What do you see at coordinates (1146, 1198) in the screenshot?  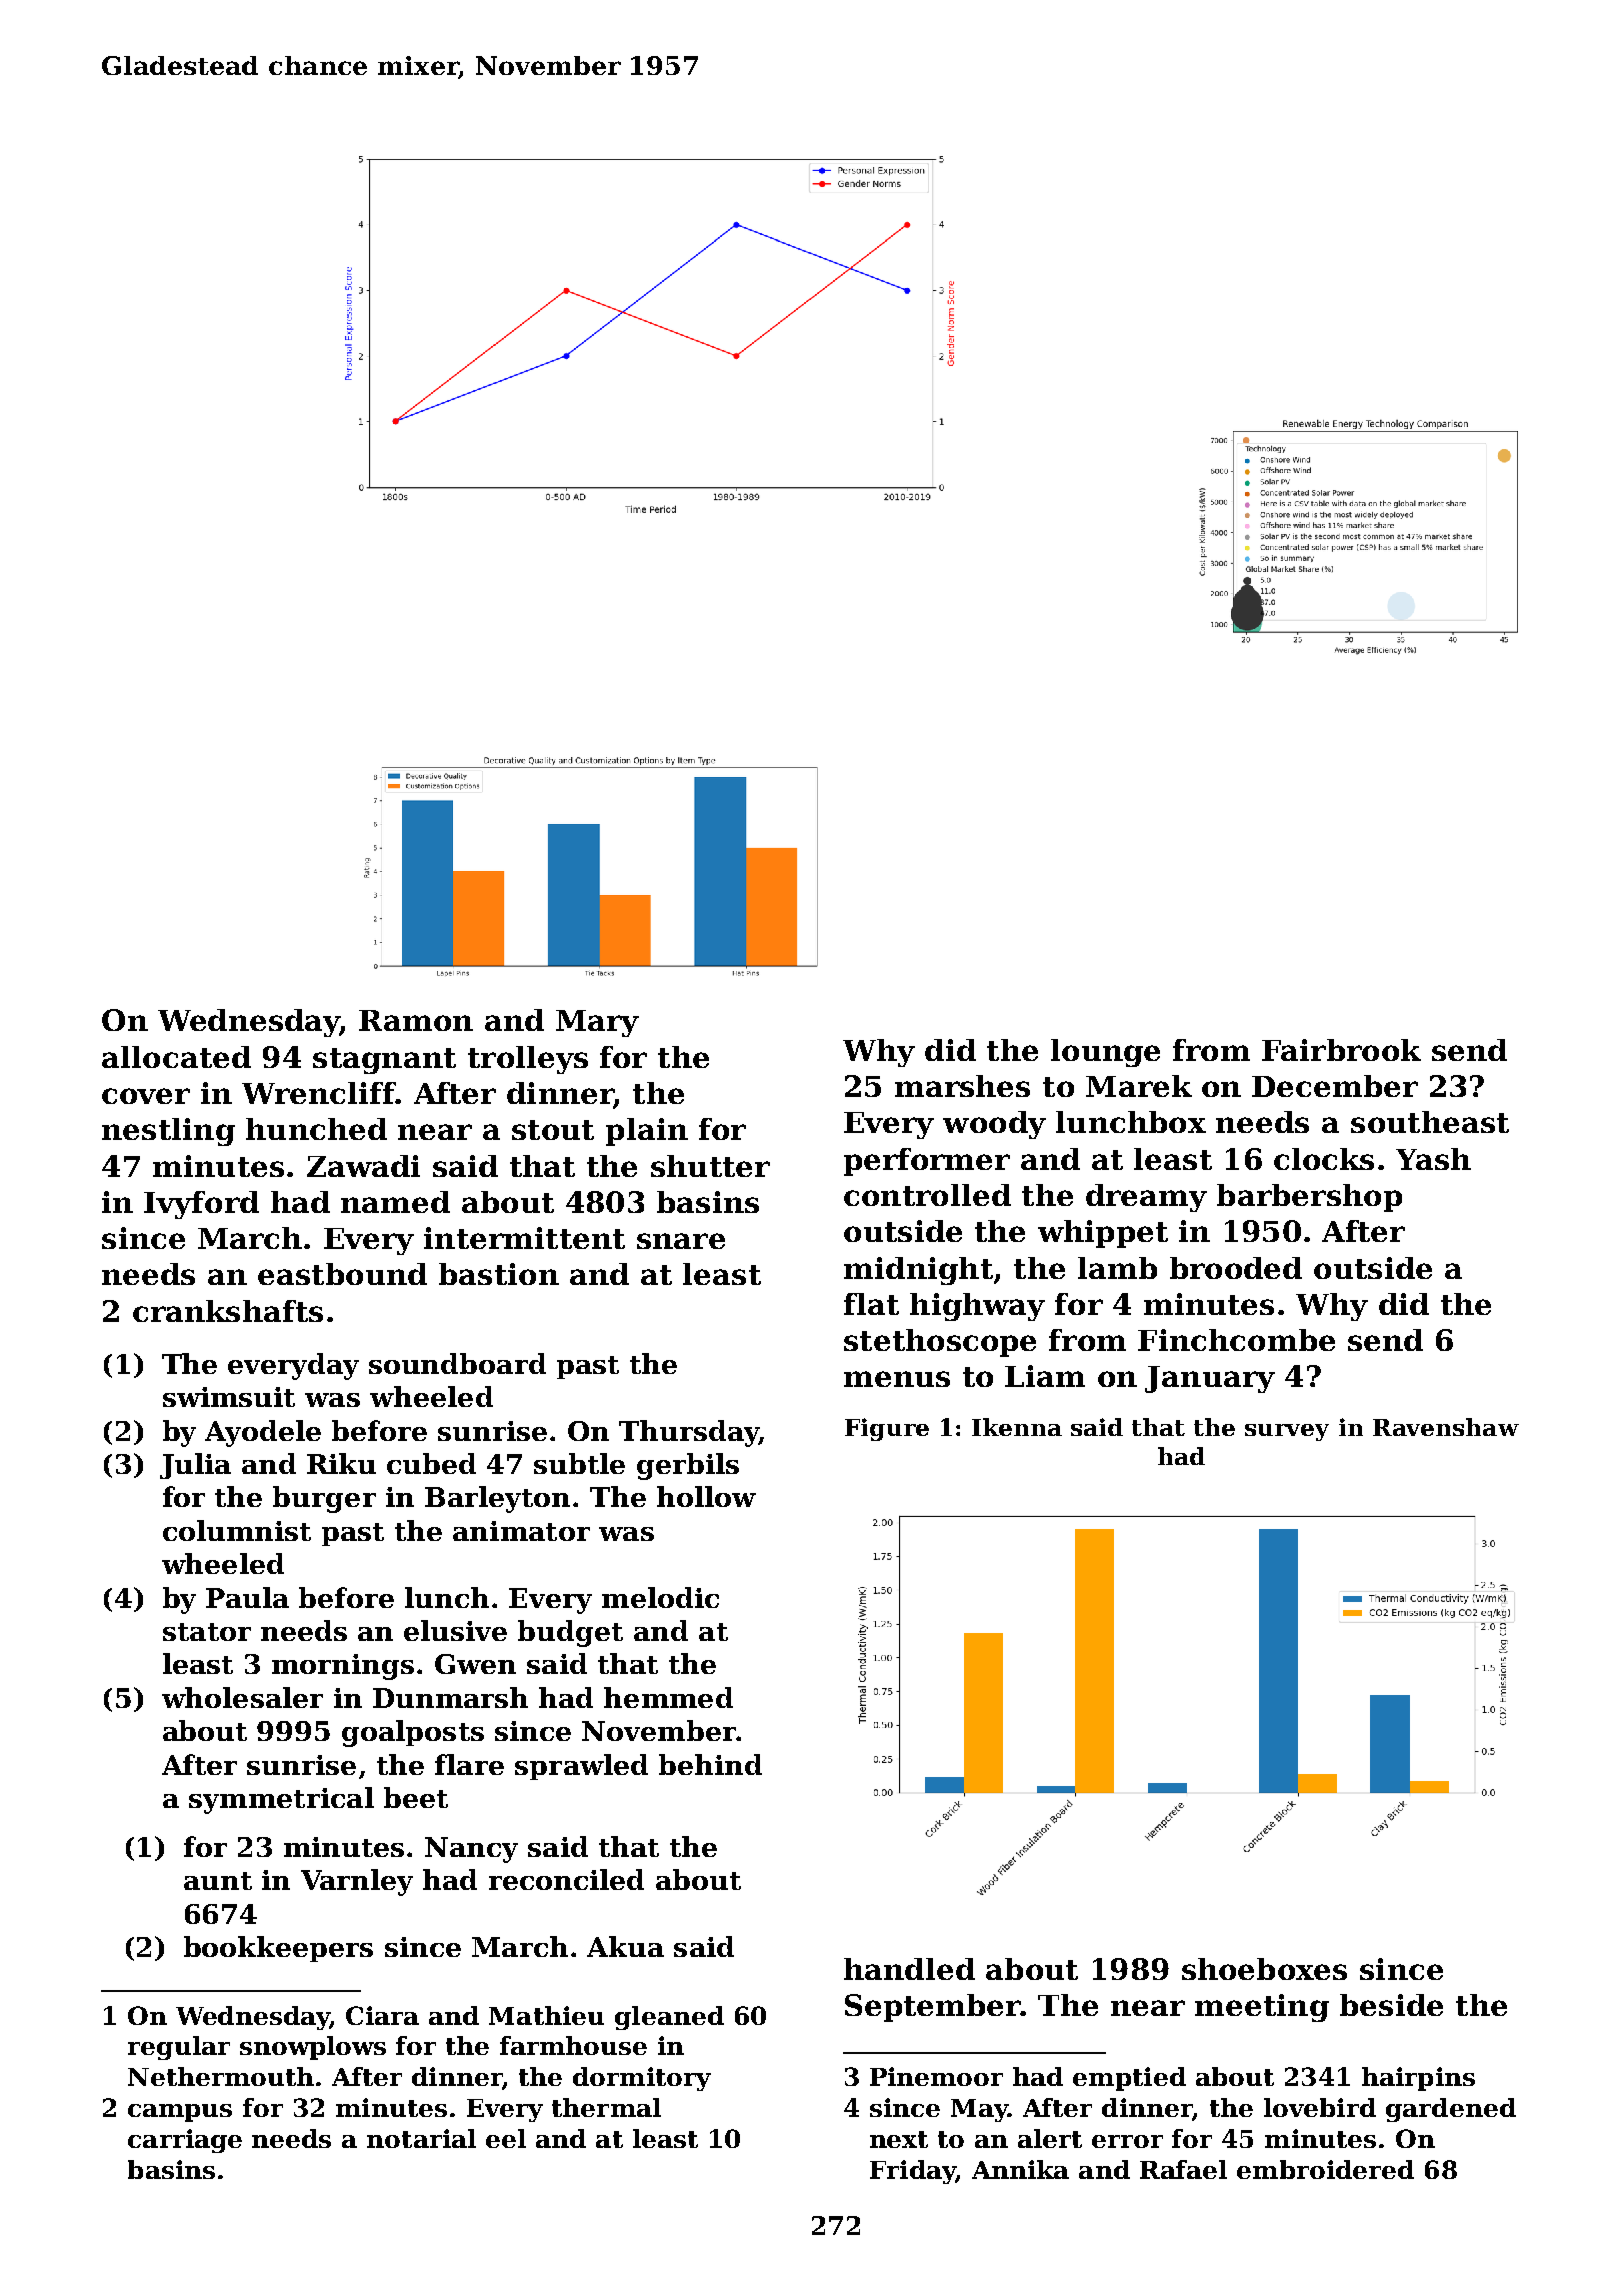 I see `dreamy` at bounding box center [1146, 1198].
